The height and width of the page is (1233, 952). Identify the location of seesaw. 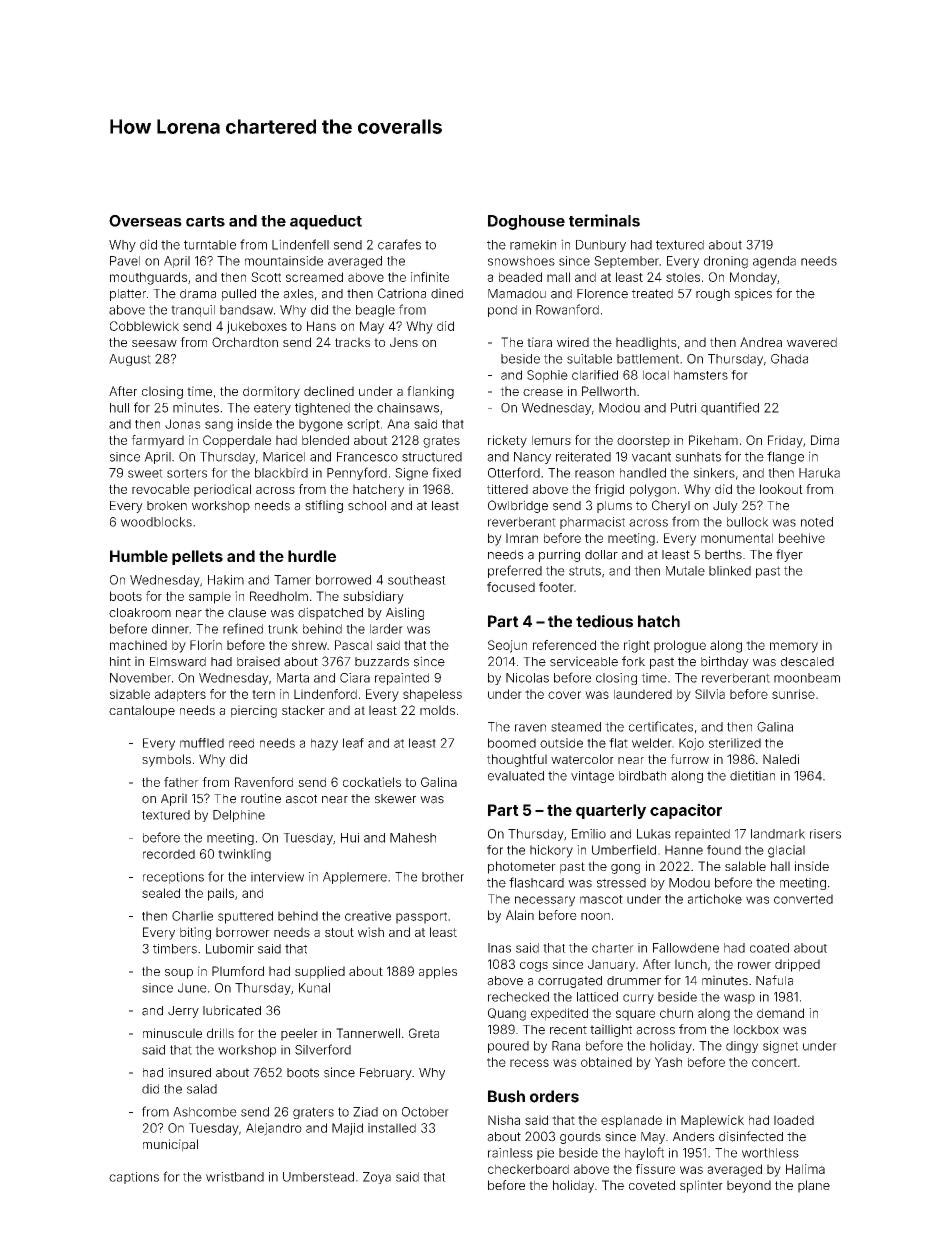
(154, 343).
